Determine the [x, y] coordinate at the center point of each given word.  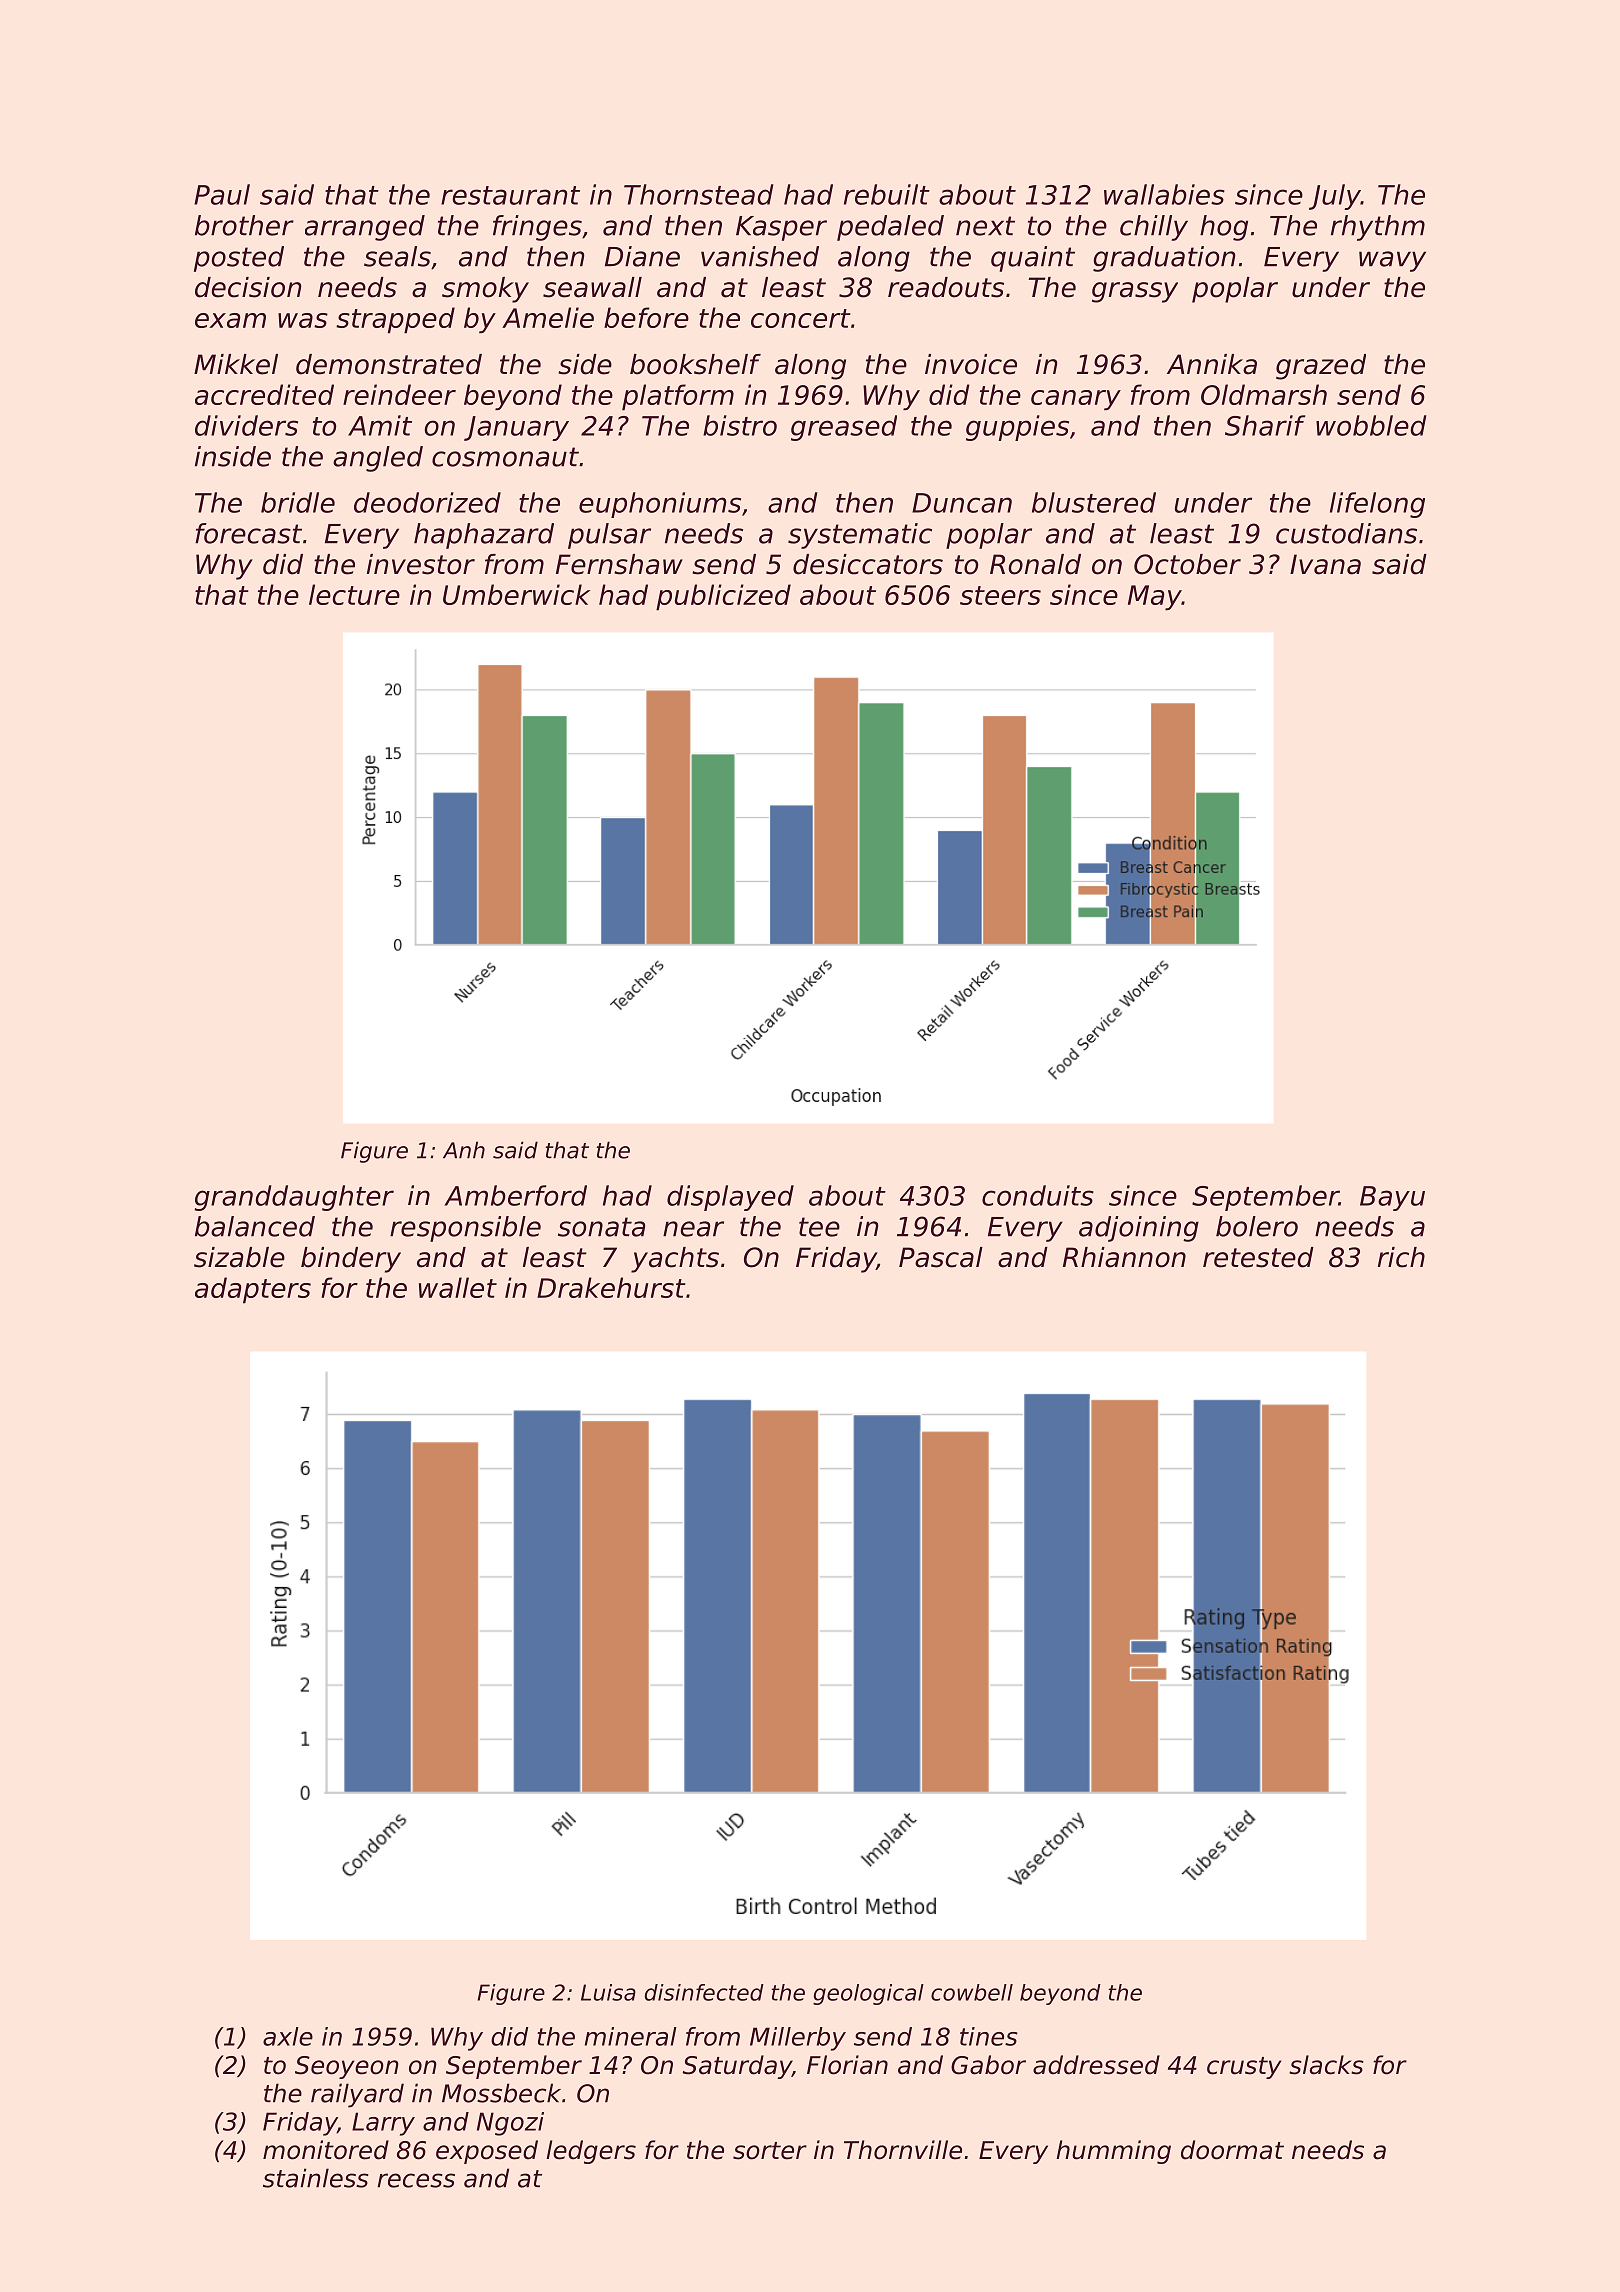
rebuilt [887, 194]
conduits [1038, 1195]
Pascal [941, 1257]
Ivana [1325, 564]
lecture [354, 594]
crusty [1244, 2068]
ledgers [591, 2152]
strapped [395, 320]
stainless [316, 2178]
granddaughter [294, 1198]
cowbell [972, 1992]
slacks [1326, 2065]
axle [288, 2036]
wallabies [1164, 194]
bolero [1257, 1226]
